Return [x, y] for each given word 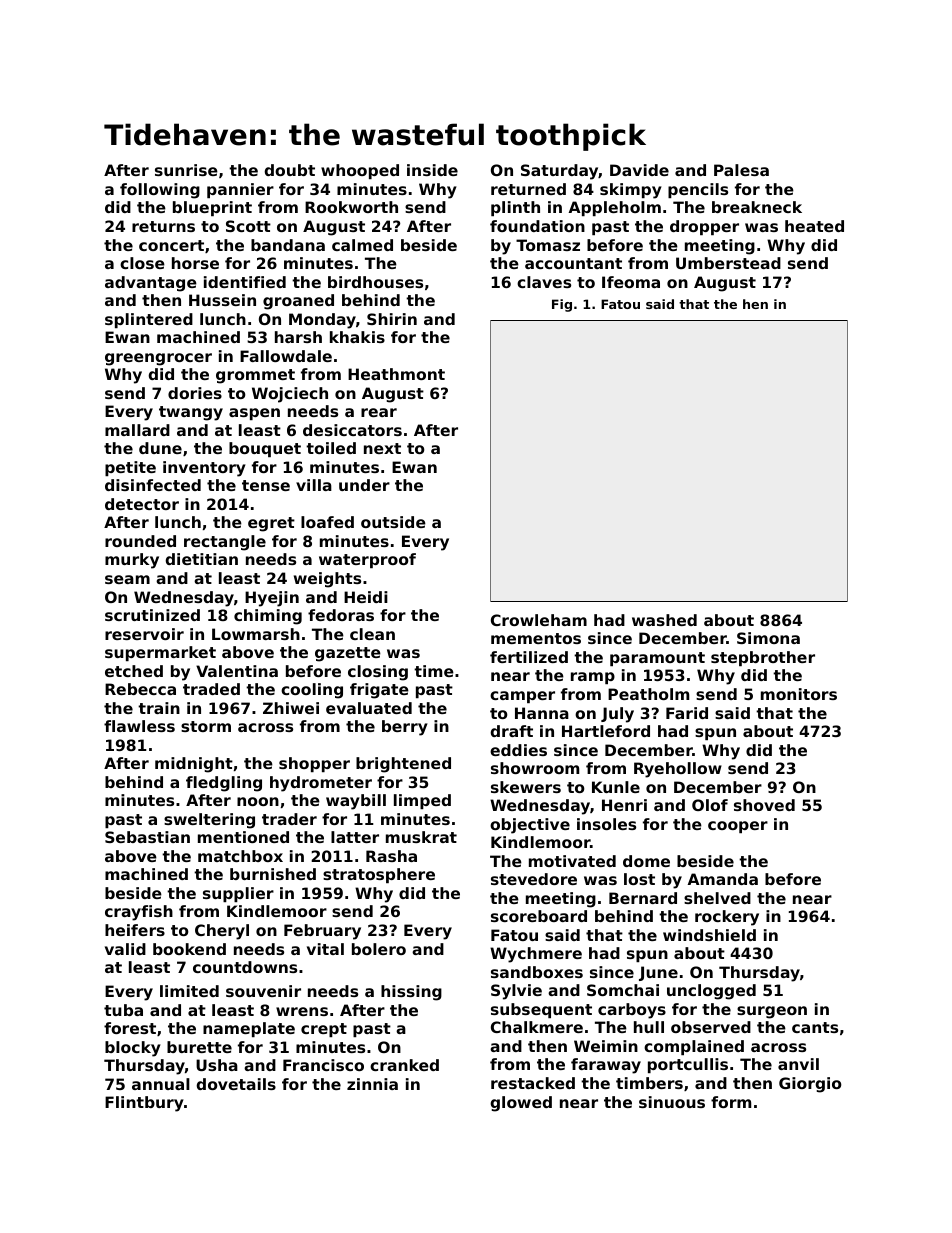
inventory [204, 469]
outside [393, 522]
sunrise [186, 170]
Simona [768, 638]
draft [511, 731]
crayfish [139, 913]
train [159, 708]
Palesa [741, 170]
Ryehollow [678, 770]
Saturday [560, 172]
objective [530, 826]
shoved [764, 805]
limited [189, 991]
